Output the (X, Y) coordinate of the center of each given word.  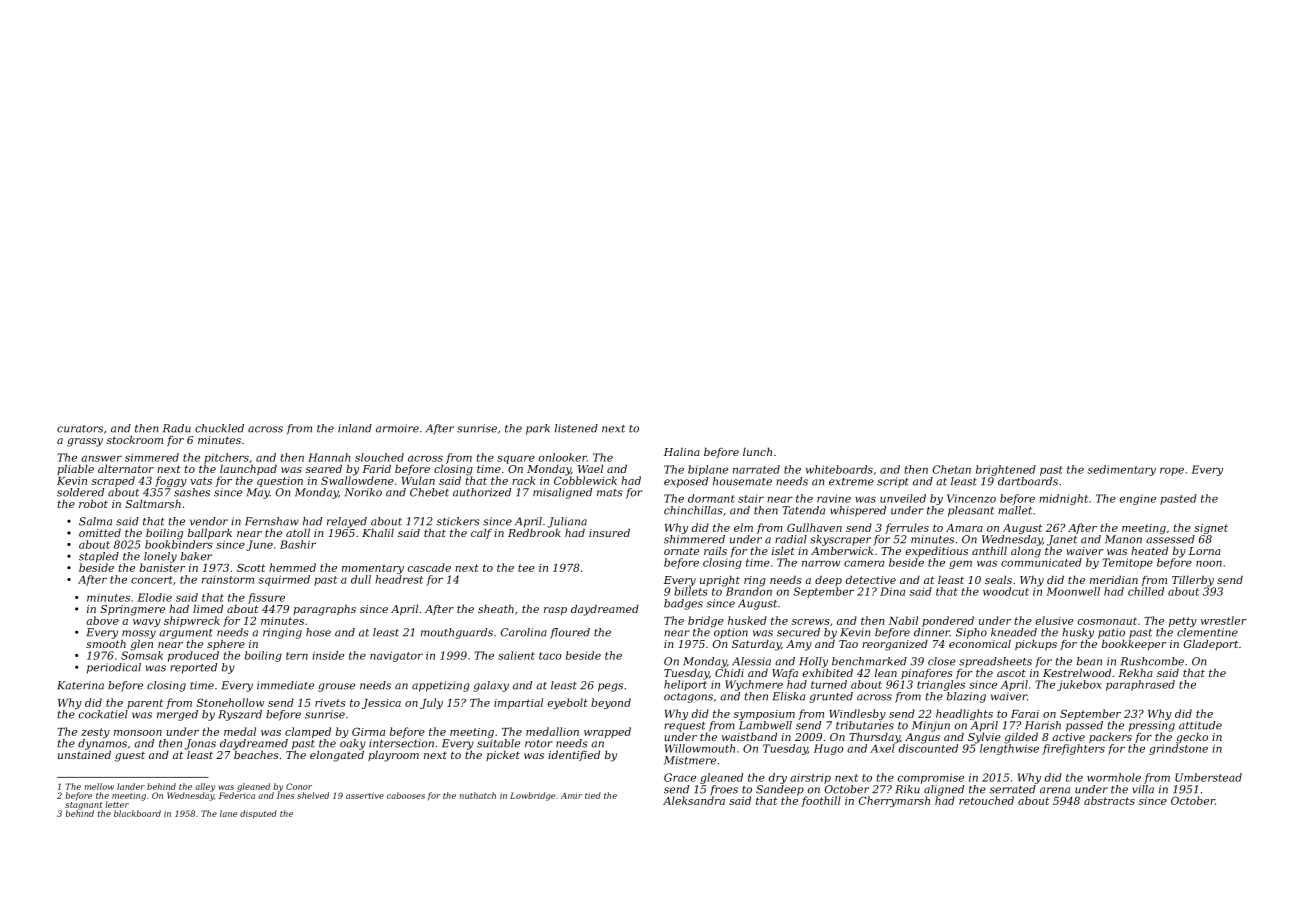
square (516, 459)
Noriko (363, 492)
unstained (84, 755)
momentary (373, 569)
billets (691, 591)
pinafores (927, 674)
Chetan (952, 469)
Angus (922, 738)
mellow (99, 786)
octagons (688, 698)
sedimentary (1122, 470)
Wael (590, 468)
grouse (336, 687)
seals (998, 579)
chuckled (219, 428)
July (431, 703)
